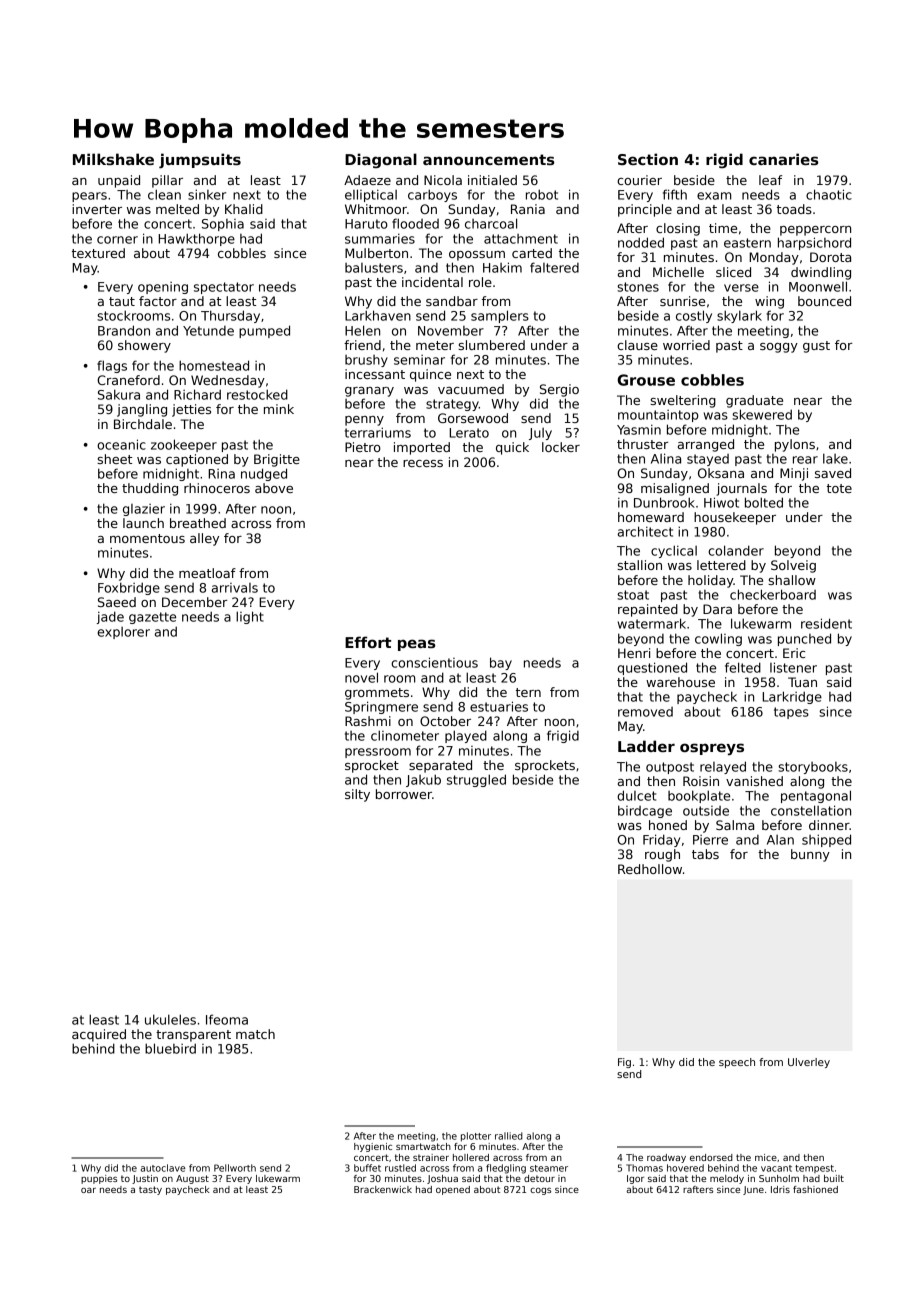 This screenshot has width=924, height=1308. What do you see at coordinates (404, 794) in the screenshot?
I see `borrower` at bounding box center [404, 794].
